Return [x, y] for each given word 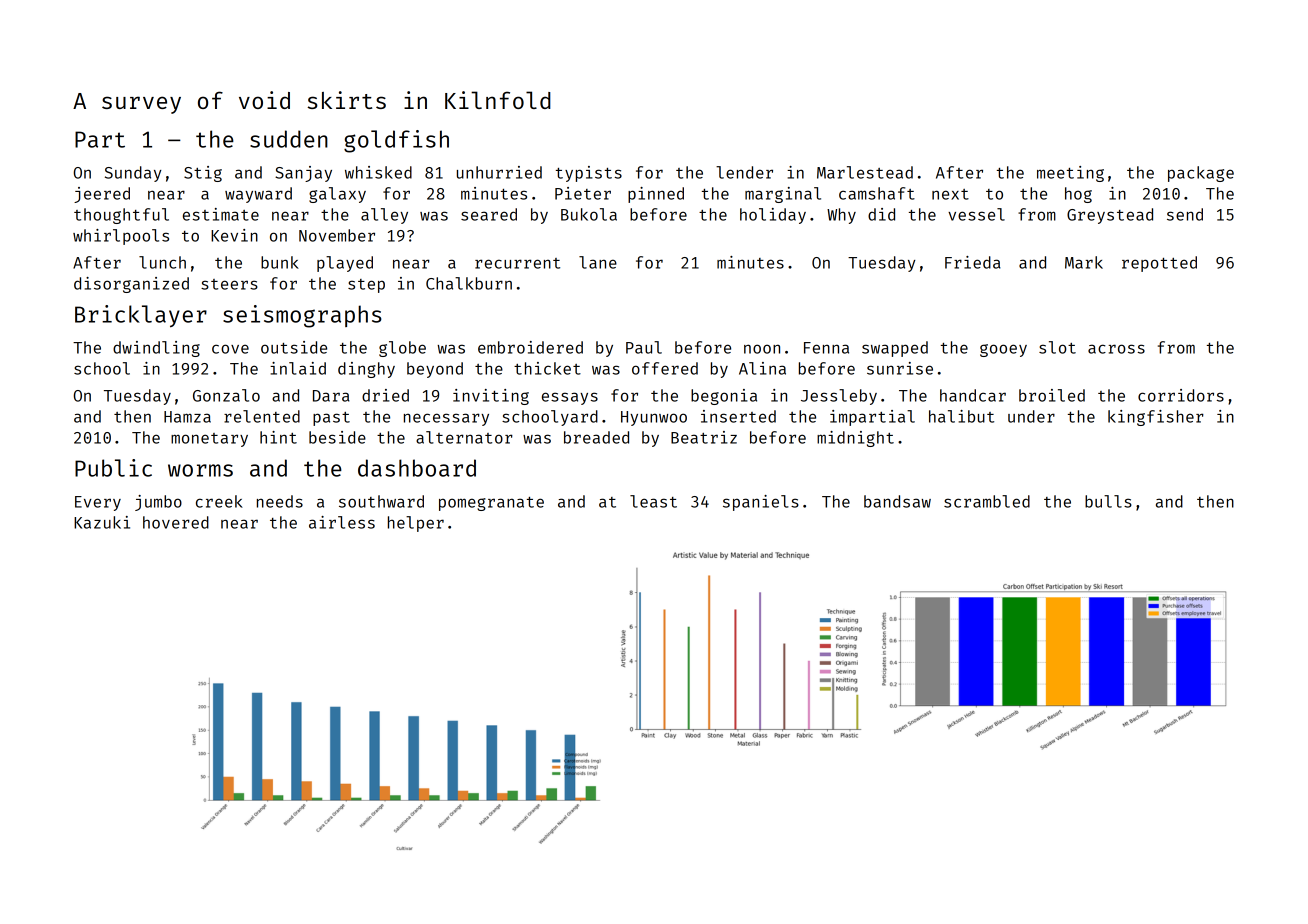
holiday [773, 216]
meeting [1070, 174]
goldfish [396, 141]
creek [219, 501]
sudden [289, 139]
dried [385, 395]
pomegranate [491, 504]
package [1201, 174]
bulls [1108, 501]
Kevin [234, 235]
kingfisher [1156, 418]
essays [570, 398]
